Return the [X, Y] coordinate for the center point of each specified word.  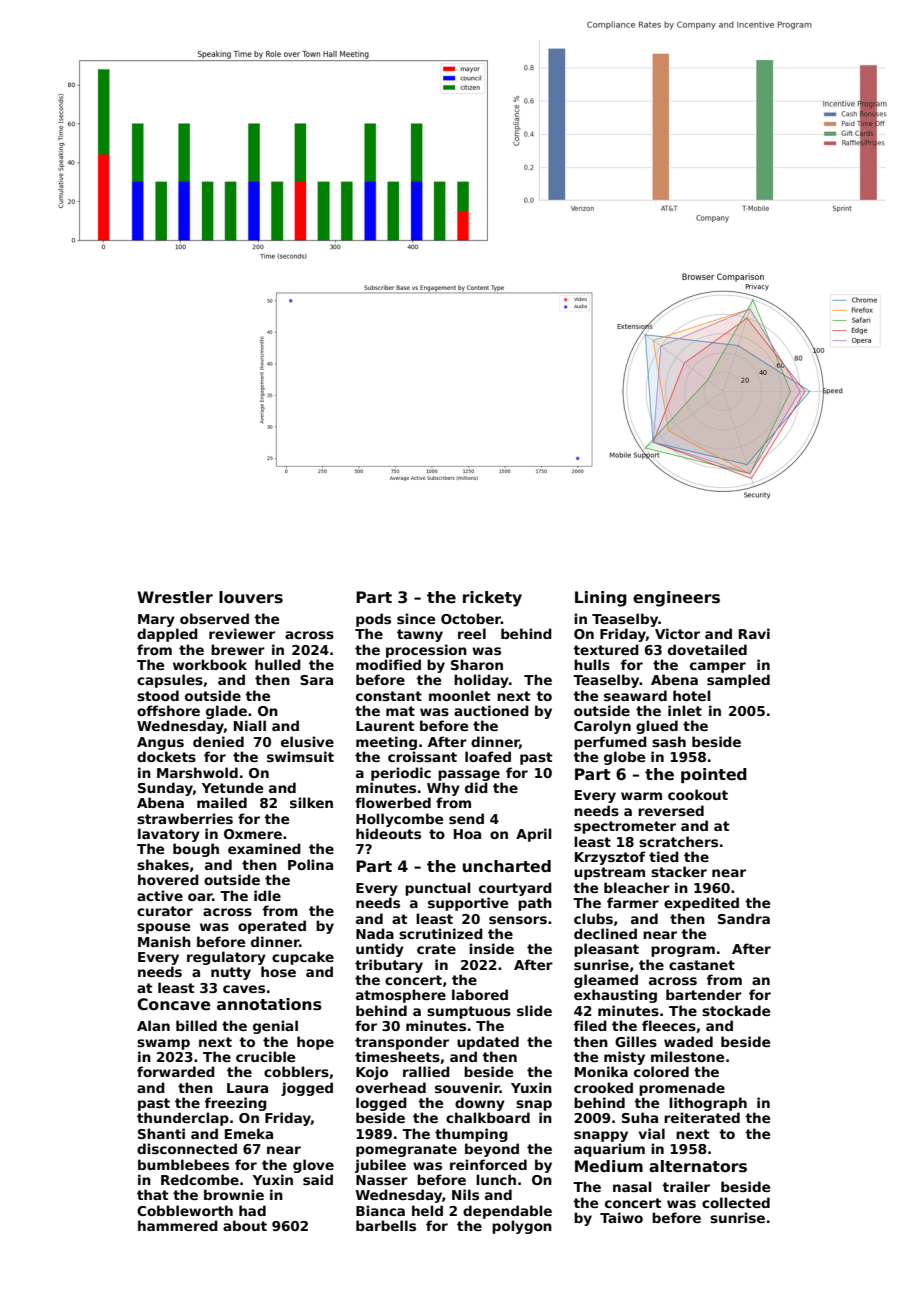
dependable [507, 1212]
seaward [635, 695]
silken [311, 802]
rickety [492, 599]
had [252, 1210]
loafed [488, 756]
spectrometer [625, 827]
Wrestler [175, 597]
